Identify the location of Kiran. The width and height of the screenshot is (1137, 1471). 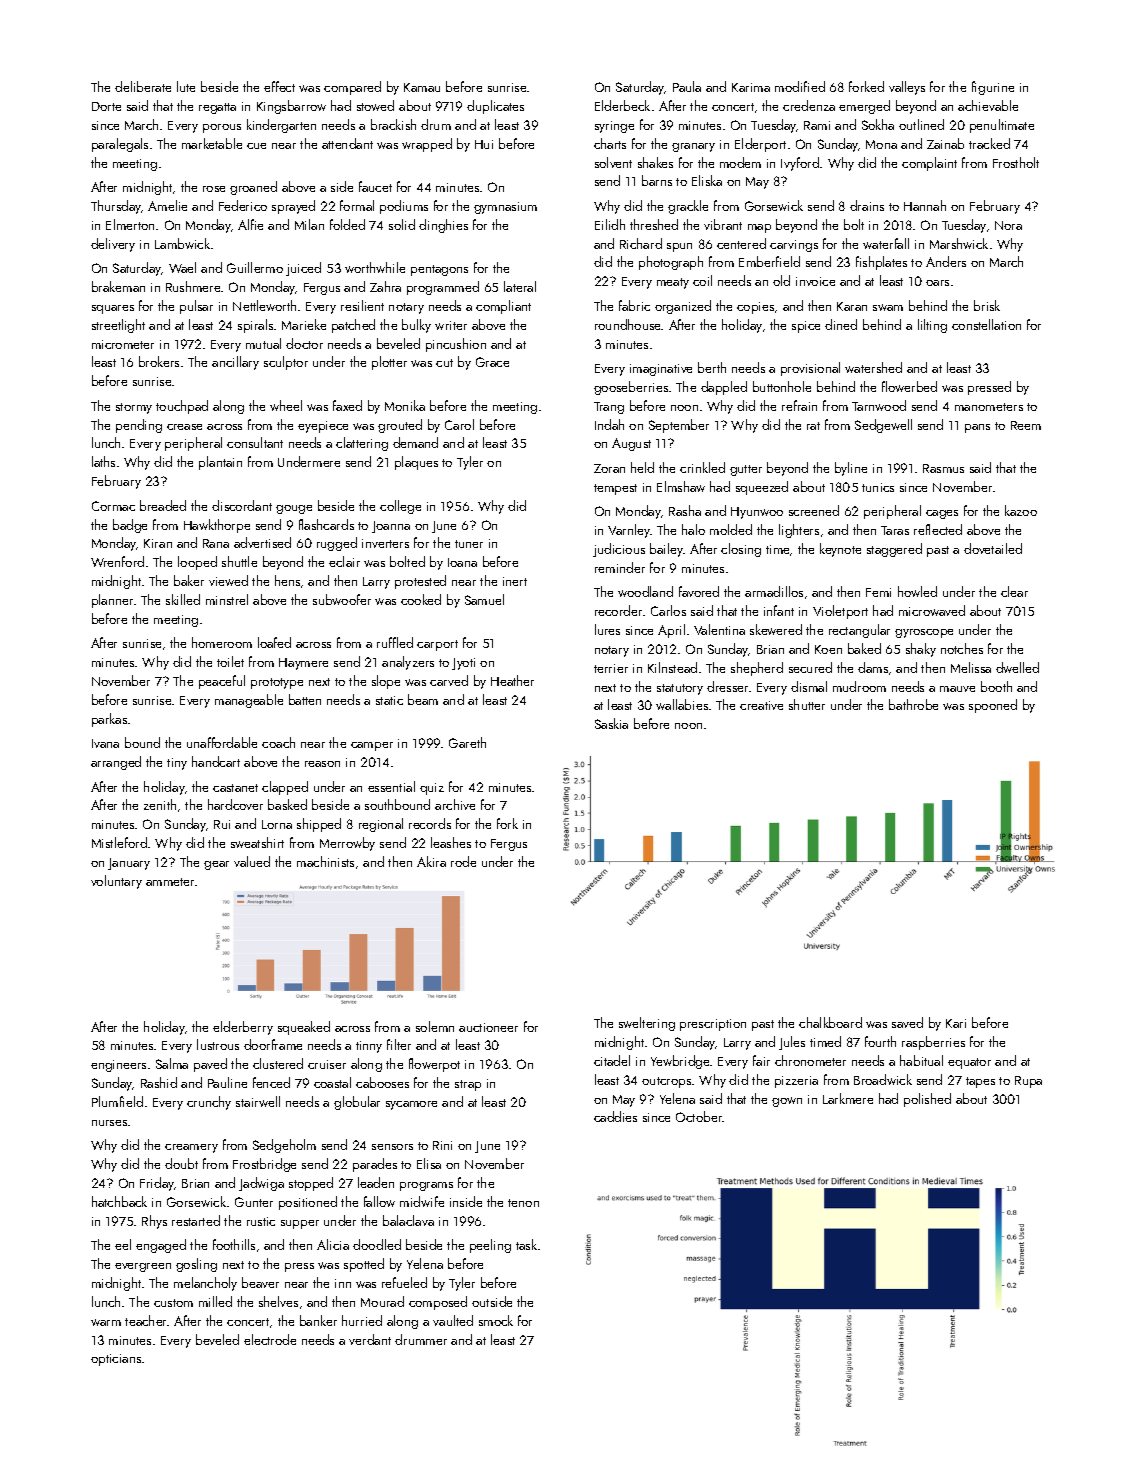
(158, 543).
